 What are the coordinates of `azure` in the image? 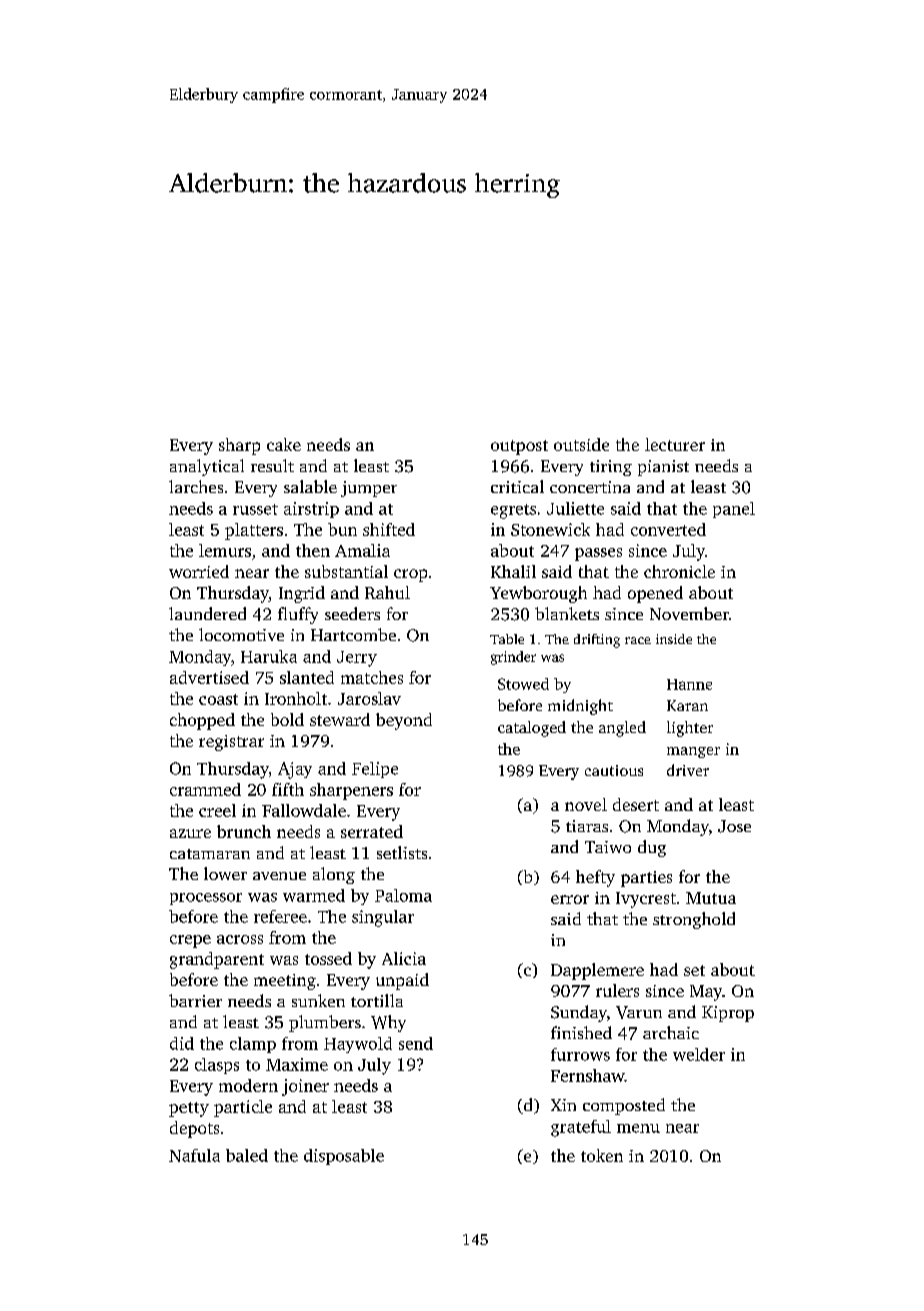 It's located at (190, 833).
